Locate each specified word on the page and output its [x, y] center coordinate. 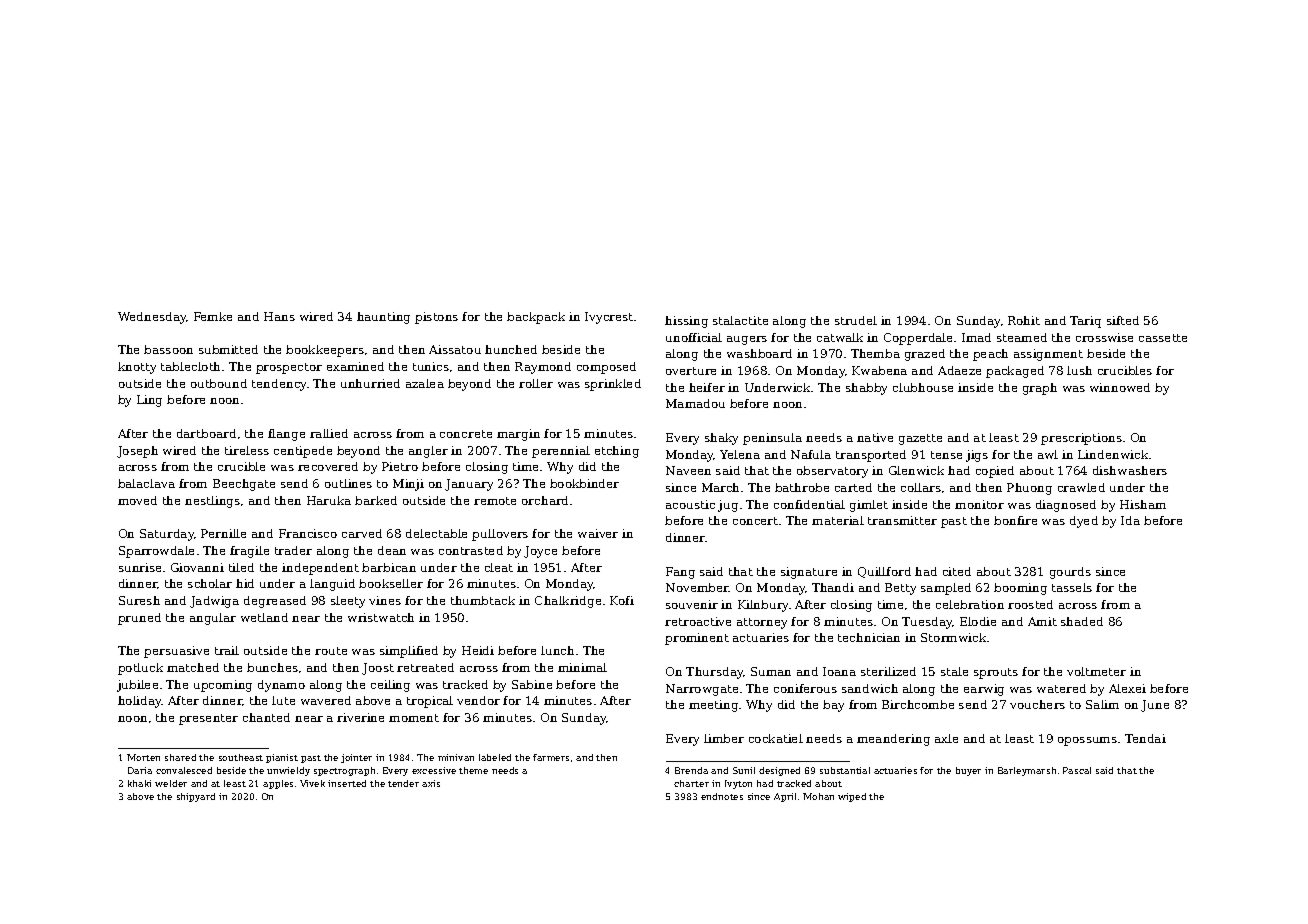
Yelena [740, 454]
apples [278, 784]
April [785, 797]
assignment [1048, 355]
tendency [279, 385]
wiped [852, 797]
